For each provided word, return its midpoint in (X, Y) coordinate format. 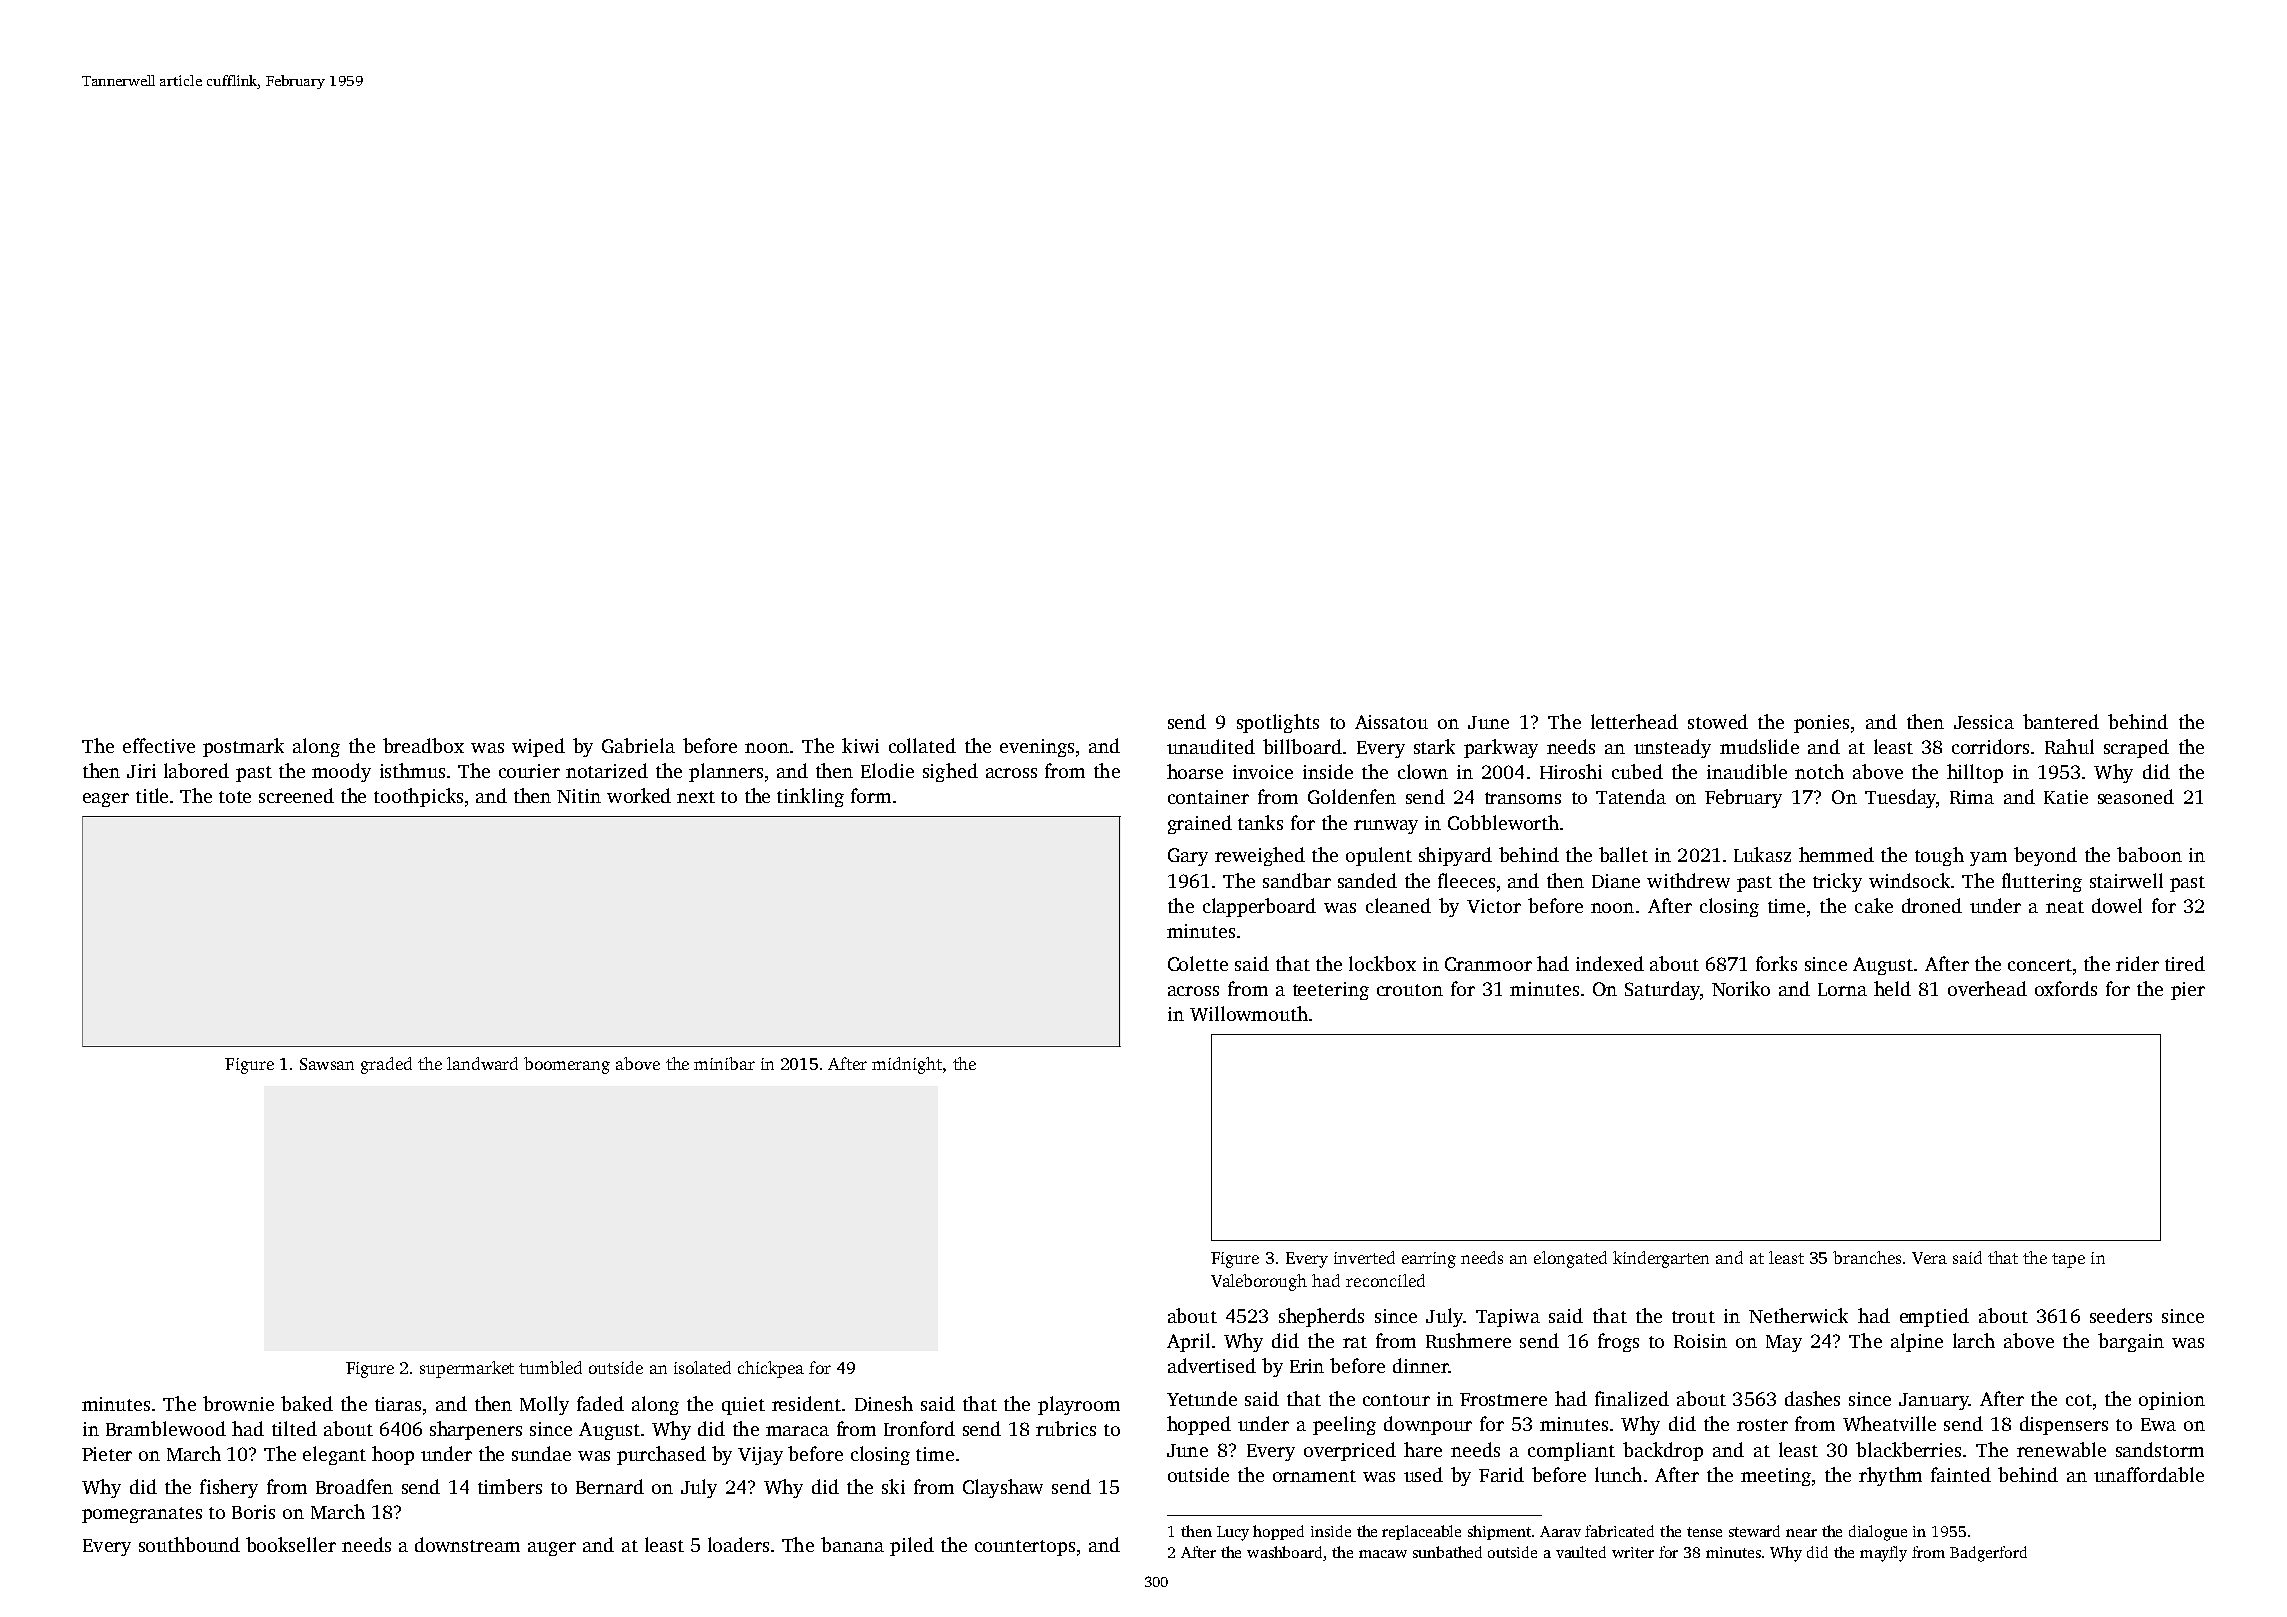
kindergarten (1661, 1259)
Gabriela (638, 745)
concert (2040, 965)
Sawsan (327, 1064)
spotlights (1278, 723)
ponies (1821, 724)
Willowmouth (1249, 1013)
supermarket (467, 1369)
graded (386, 1065)
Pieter (107, 1454)
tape (2068, 1260)
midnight (907, 1065)
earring (1429, 1260)
